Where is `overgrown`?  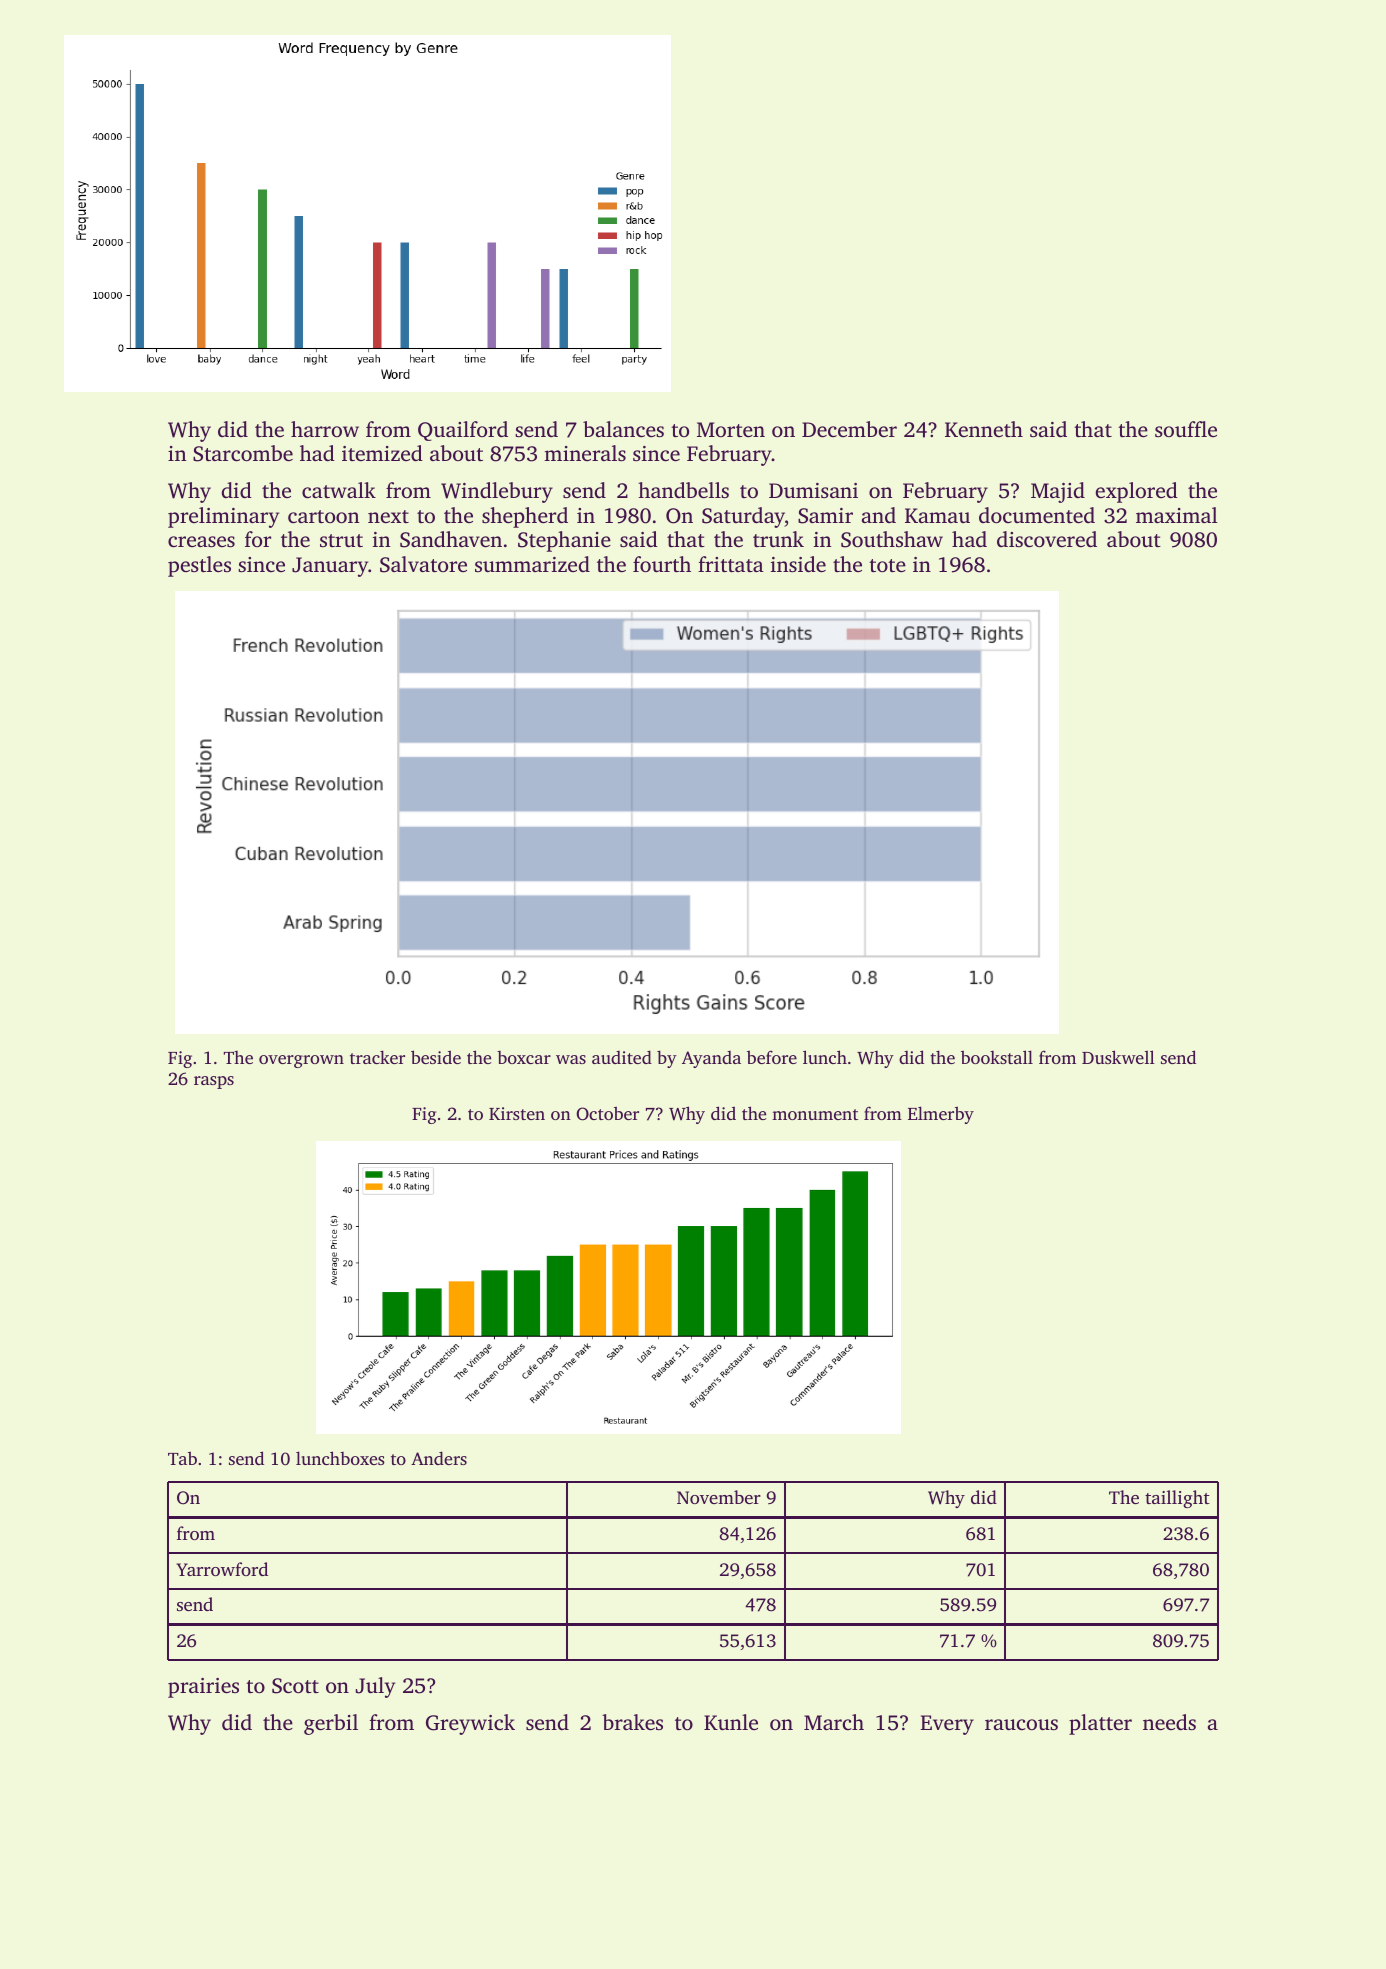 overgrown is located at coordinates (301, 1061).
